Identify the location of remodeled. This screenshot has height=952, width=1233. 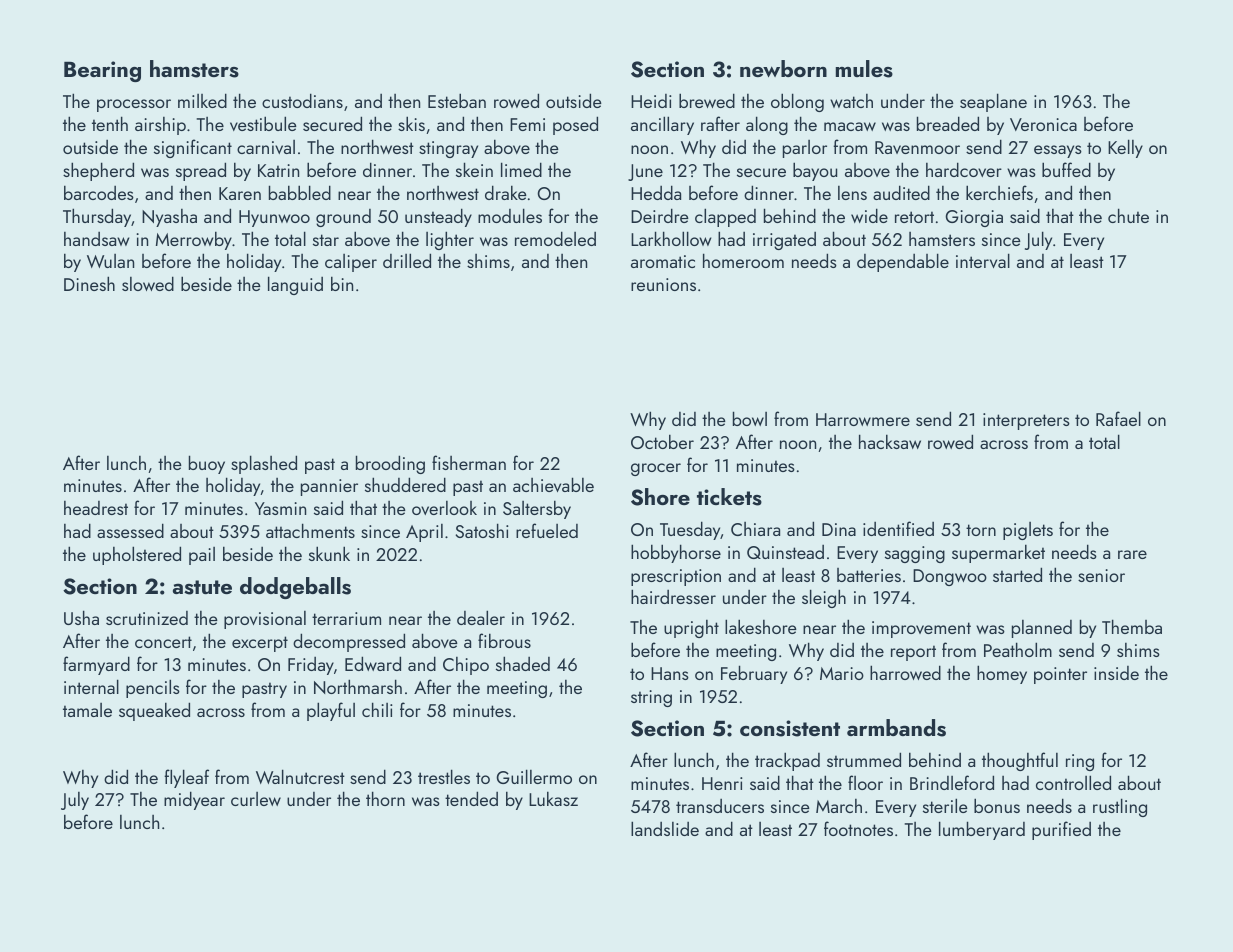
(555, 238).
